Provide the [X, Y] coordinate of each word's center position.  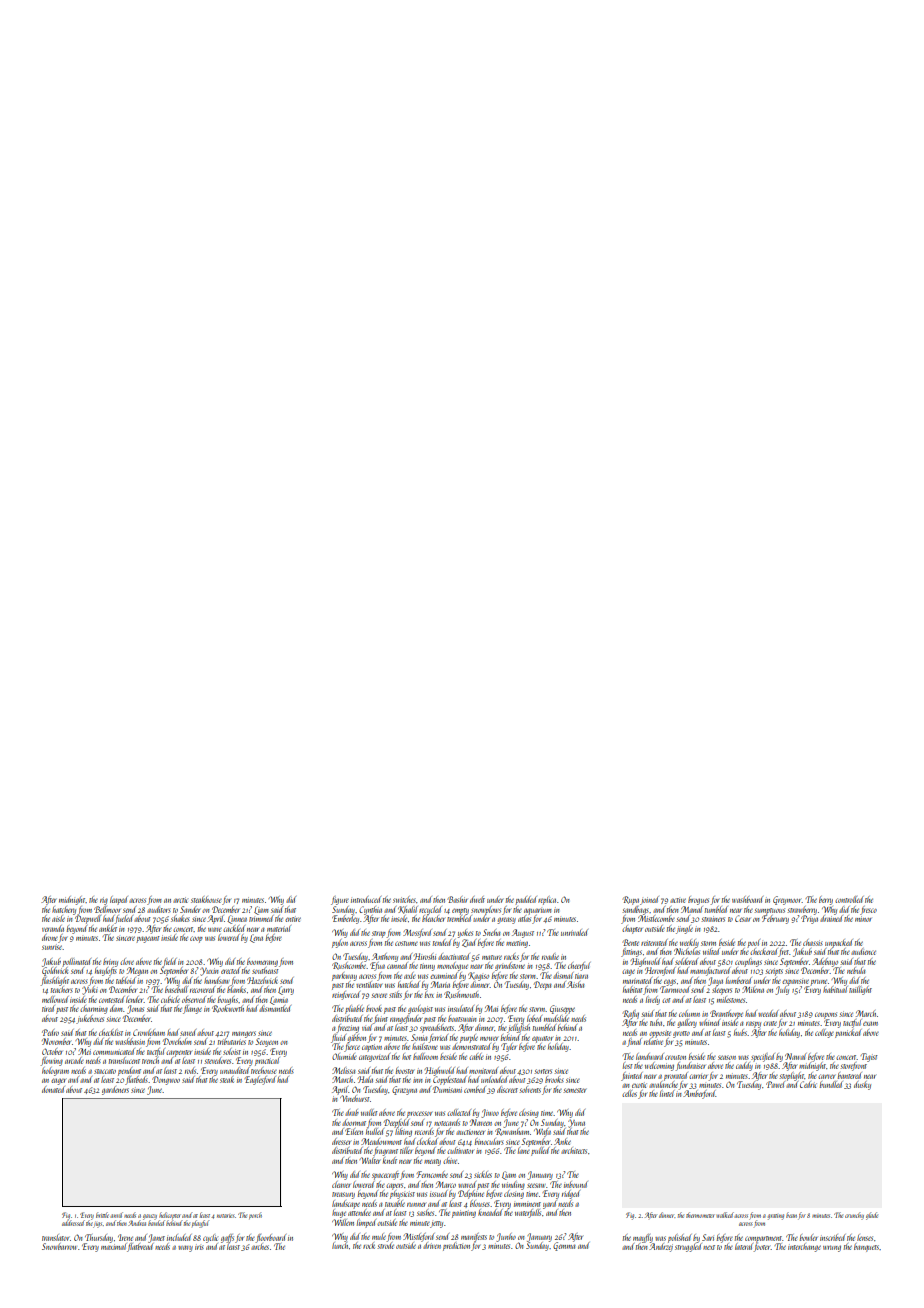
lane [524, 1150]
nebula [856, 970]
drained [831, 918]
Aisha [576, 984]
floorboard [271, 1238]
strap [379, 934]
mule [379, 1236]
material [279, 928]
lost [628, 1065]
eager [58, 1081]
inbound [576, 1184]
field [169, 962]
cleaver [341, 1184]
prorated [676, 1076]
